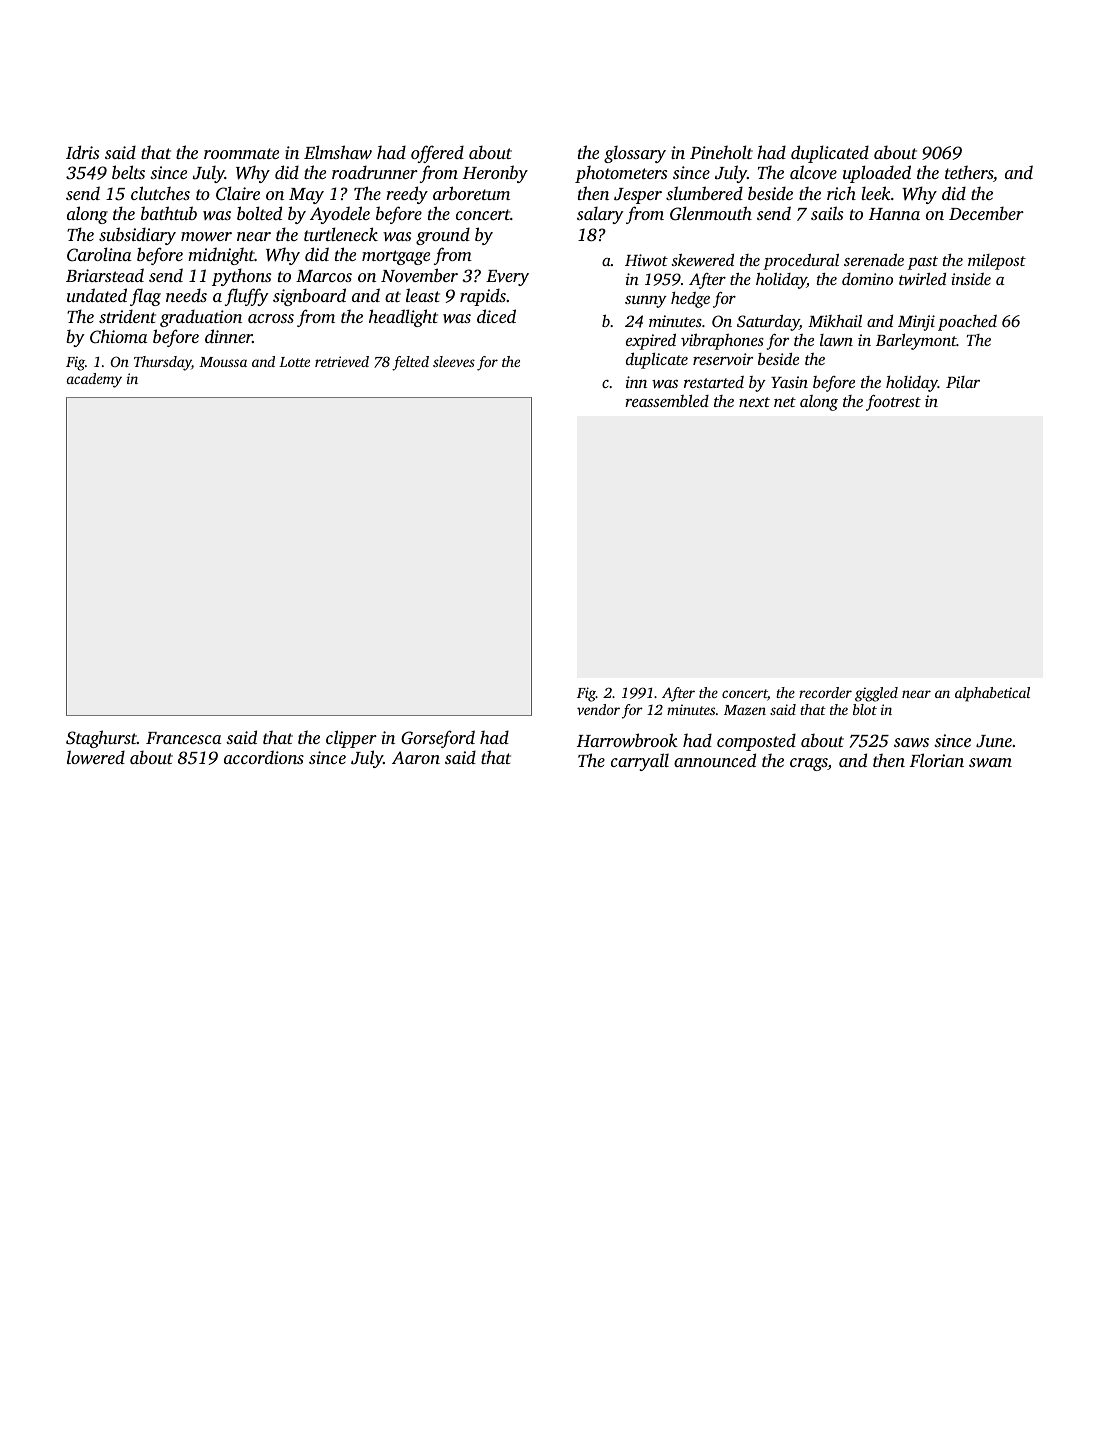 This document has height=1435, width=1109. What do you see at coordinates (324, 276) in the document?
I see `Marcos` at bounding box center [324, 276].
